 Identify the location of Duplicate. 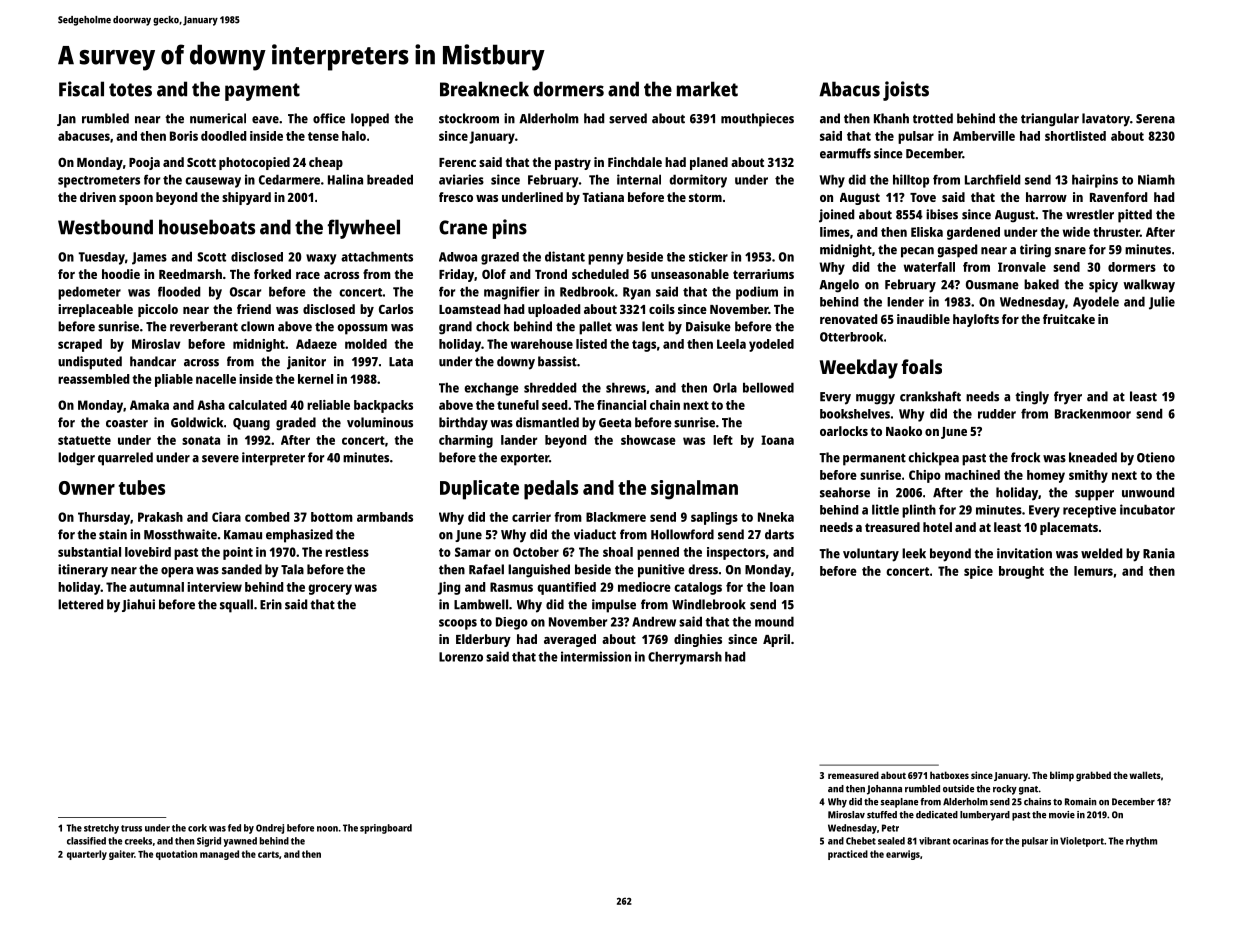
(479, 490).
